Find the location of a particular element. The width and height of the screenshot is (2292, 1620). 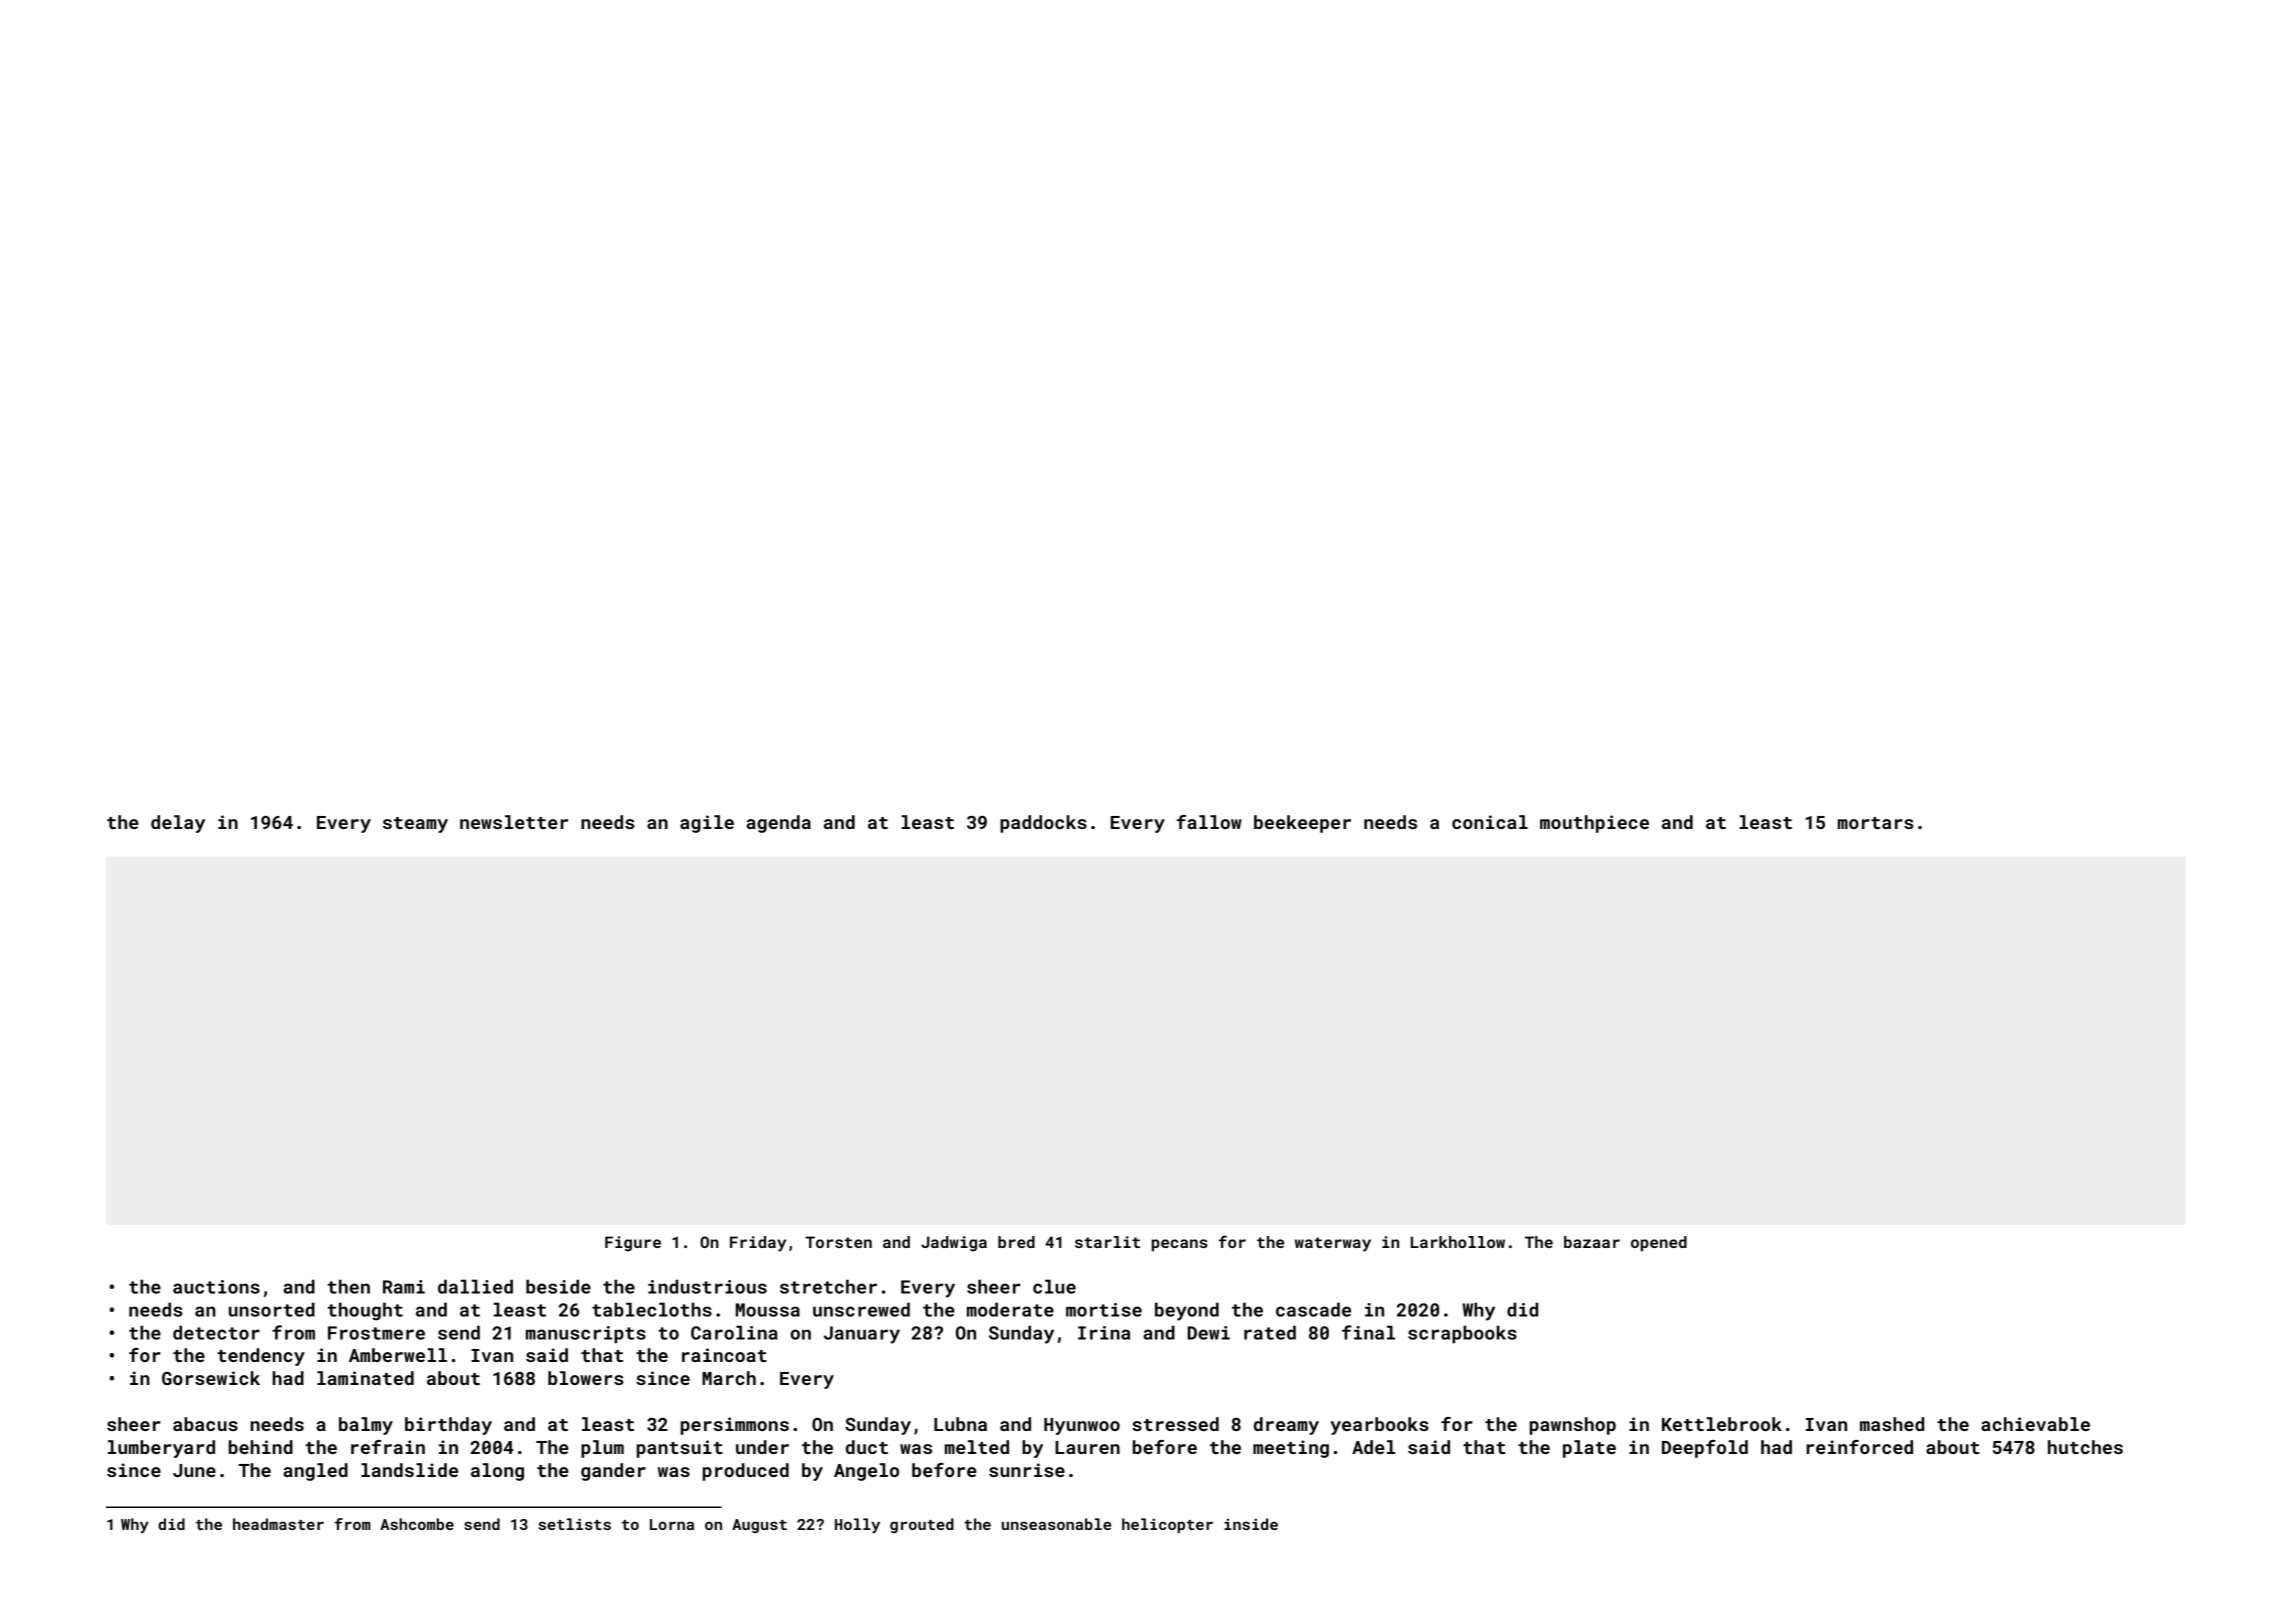

steamy is located at coordinates (415, 825).
